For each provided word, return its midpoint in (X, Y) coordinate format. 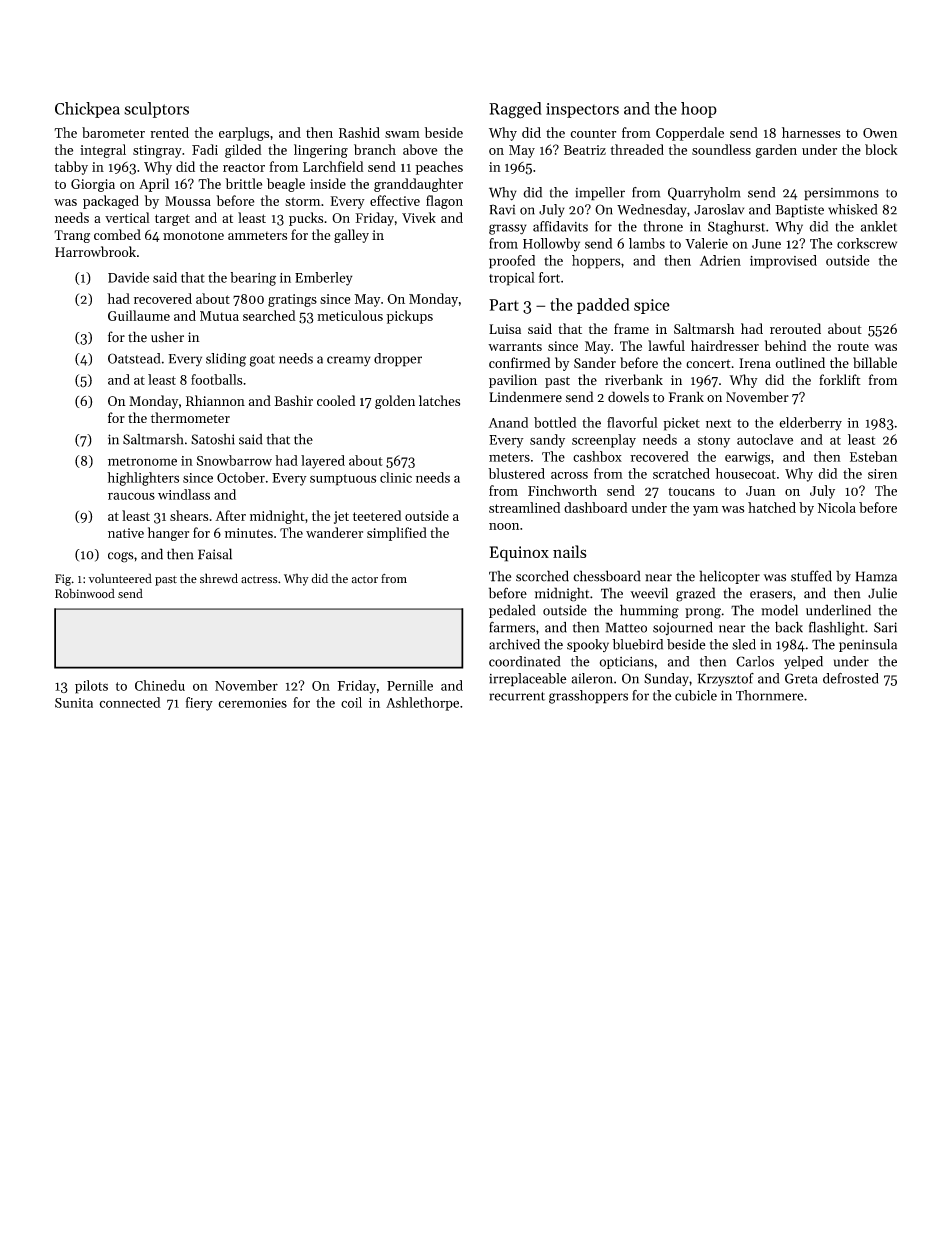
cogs (121, 557)
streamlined (524, 507)
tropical (512, 279)
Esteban (873, 456)
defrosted (850, 678)
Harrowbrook (95, 251)
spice (652, 306)
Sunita (74, 703)
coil (351, 702)
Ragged (515, 110)
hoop (699, 110)
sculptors (156, 110)
